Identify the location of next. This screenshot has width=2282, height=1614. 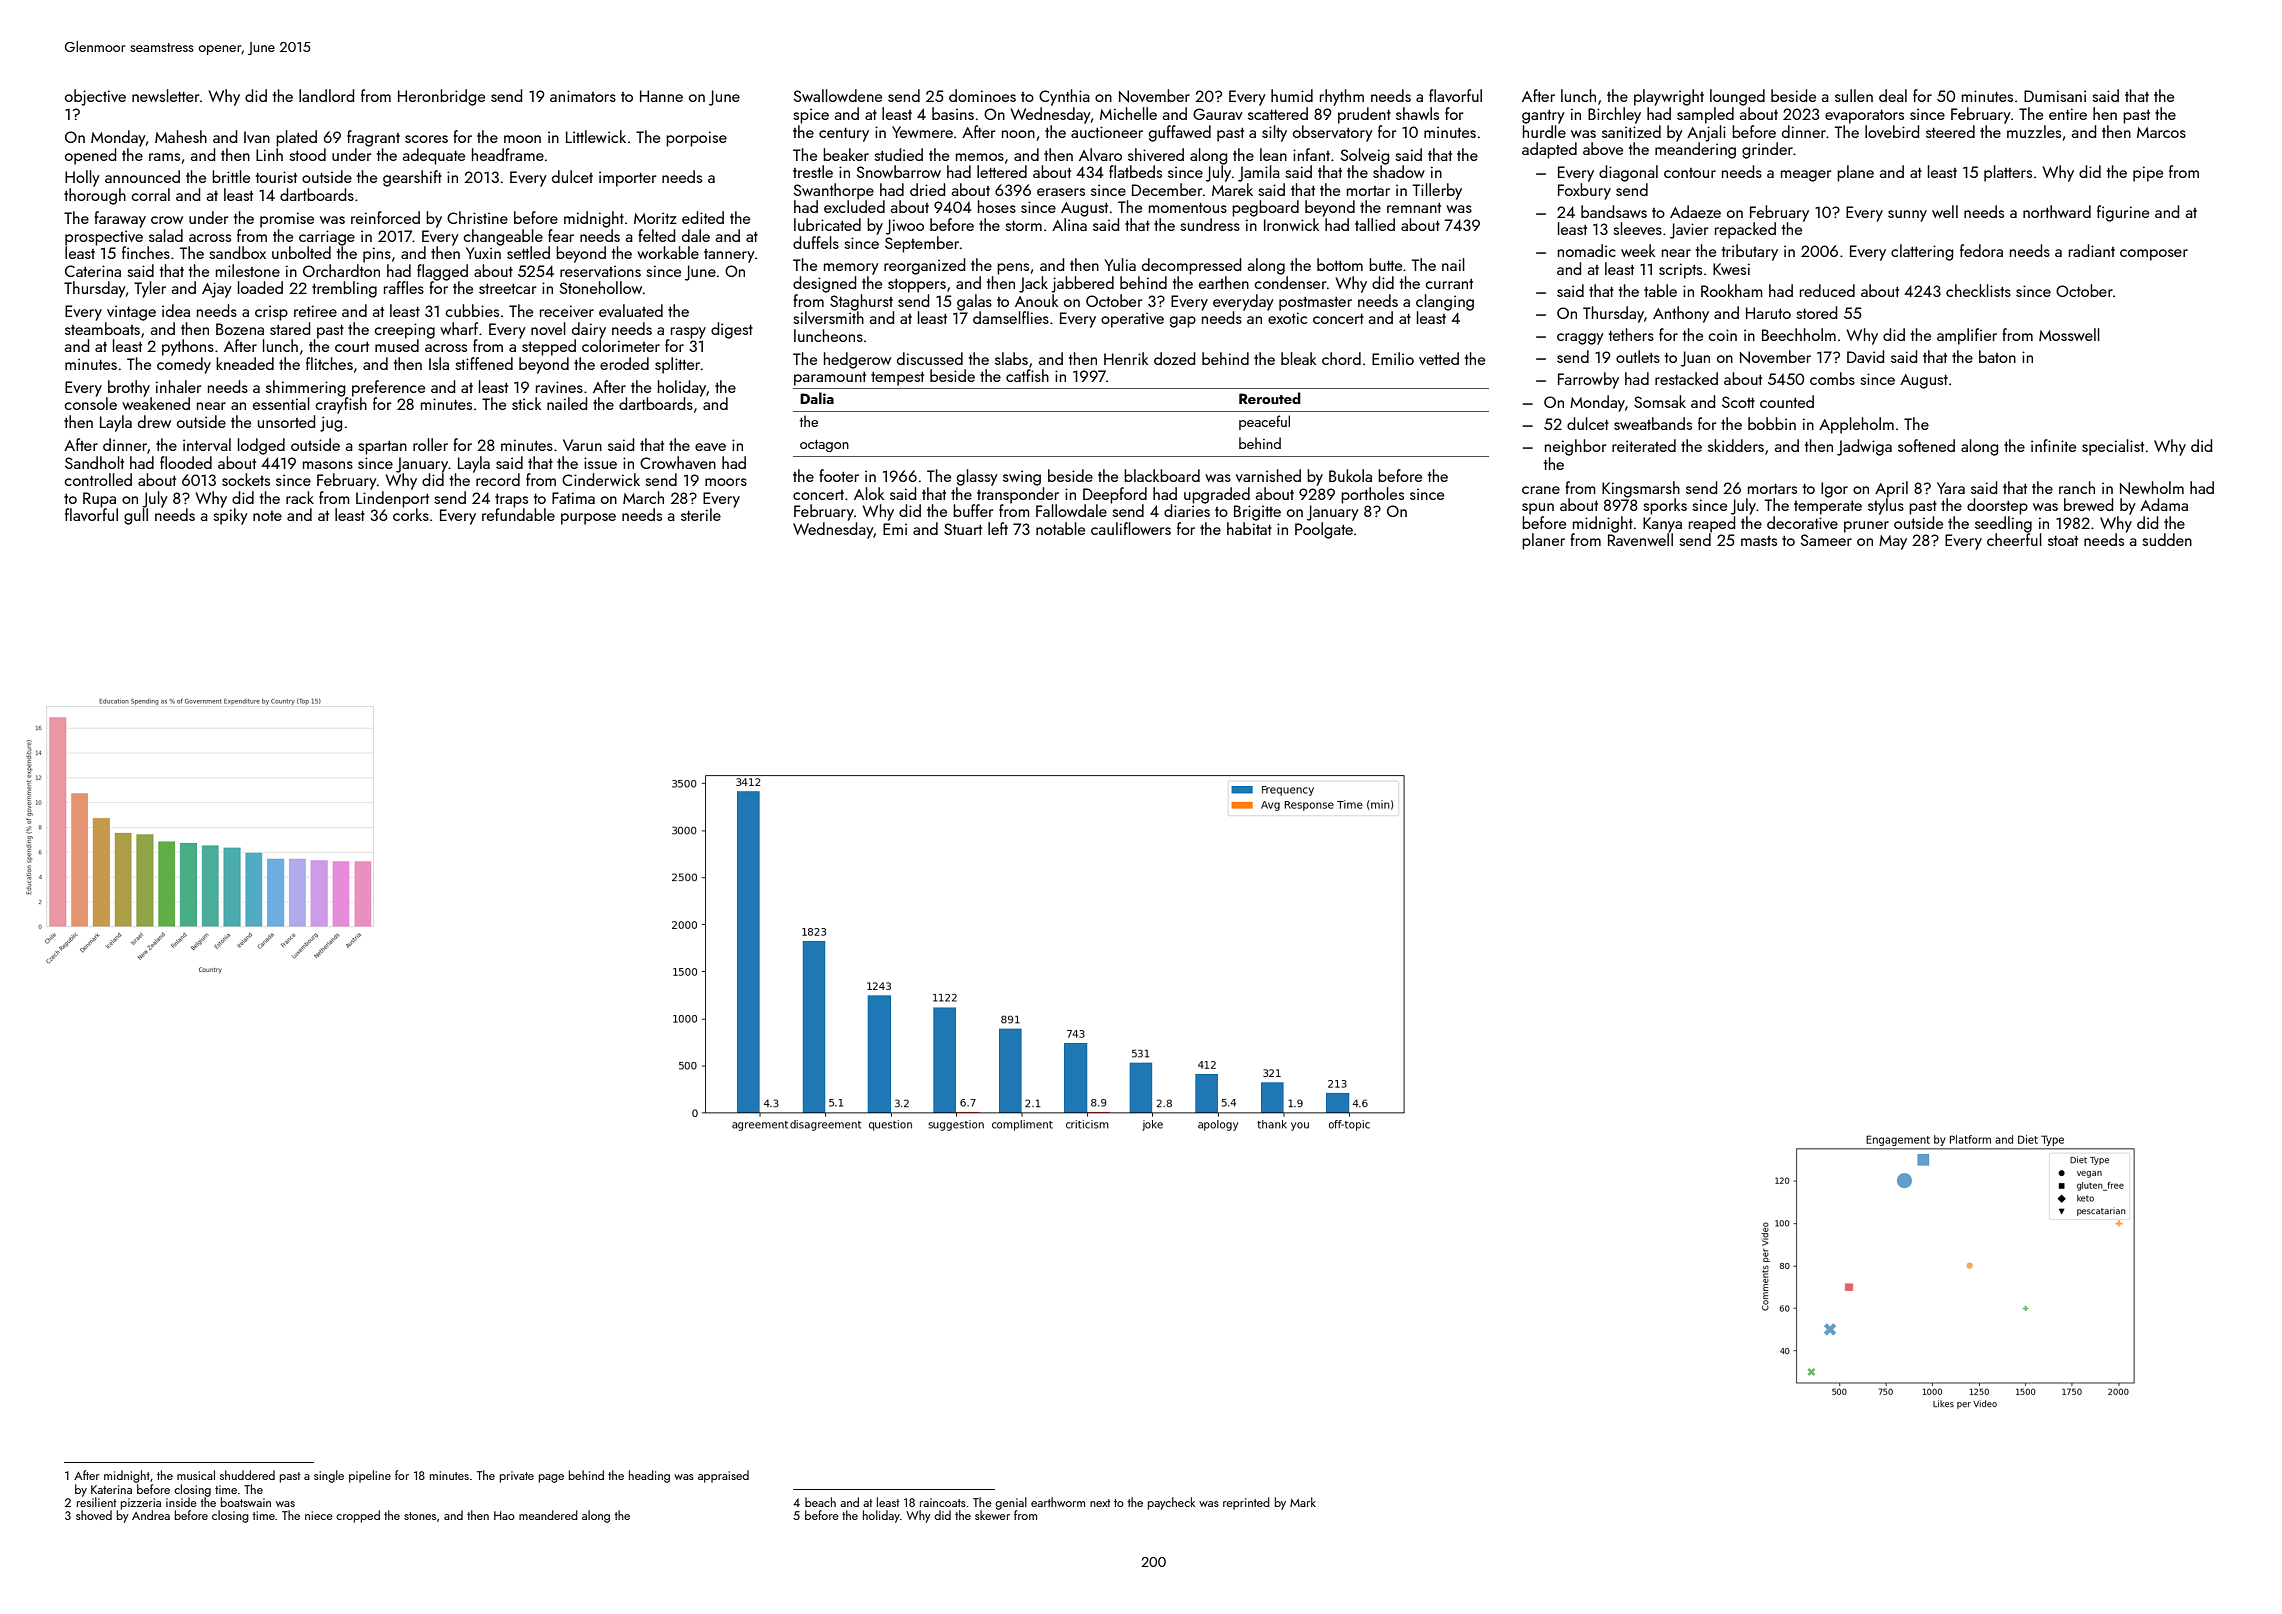
(1100, 1503).
